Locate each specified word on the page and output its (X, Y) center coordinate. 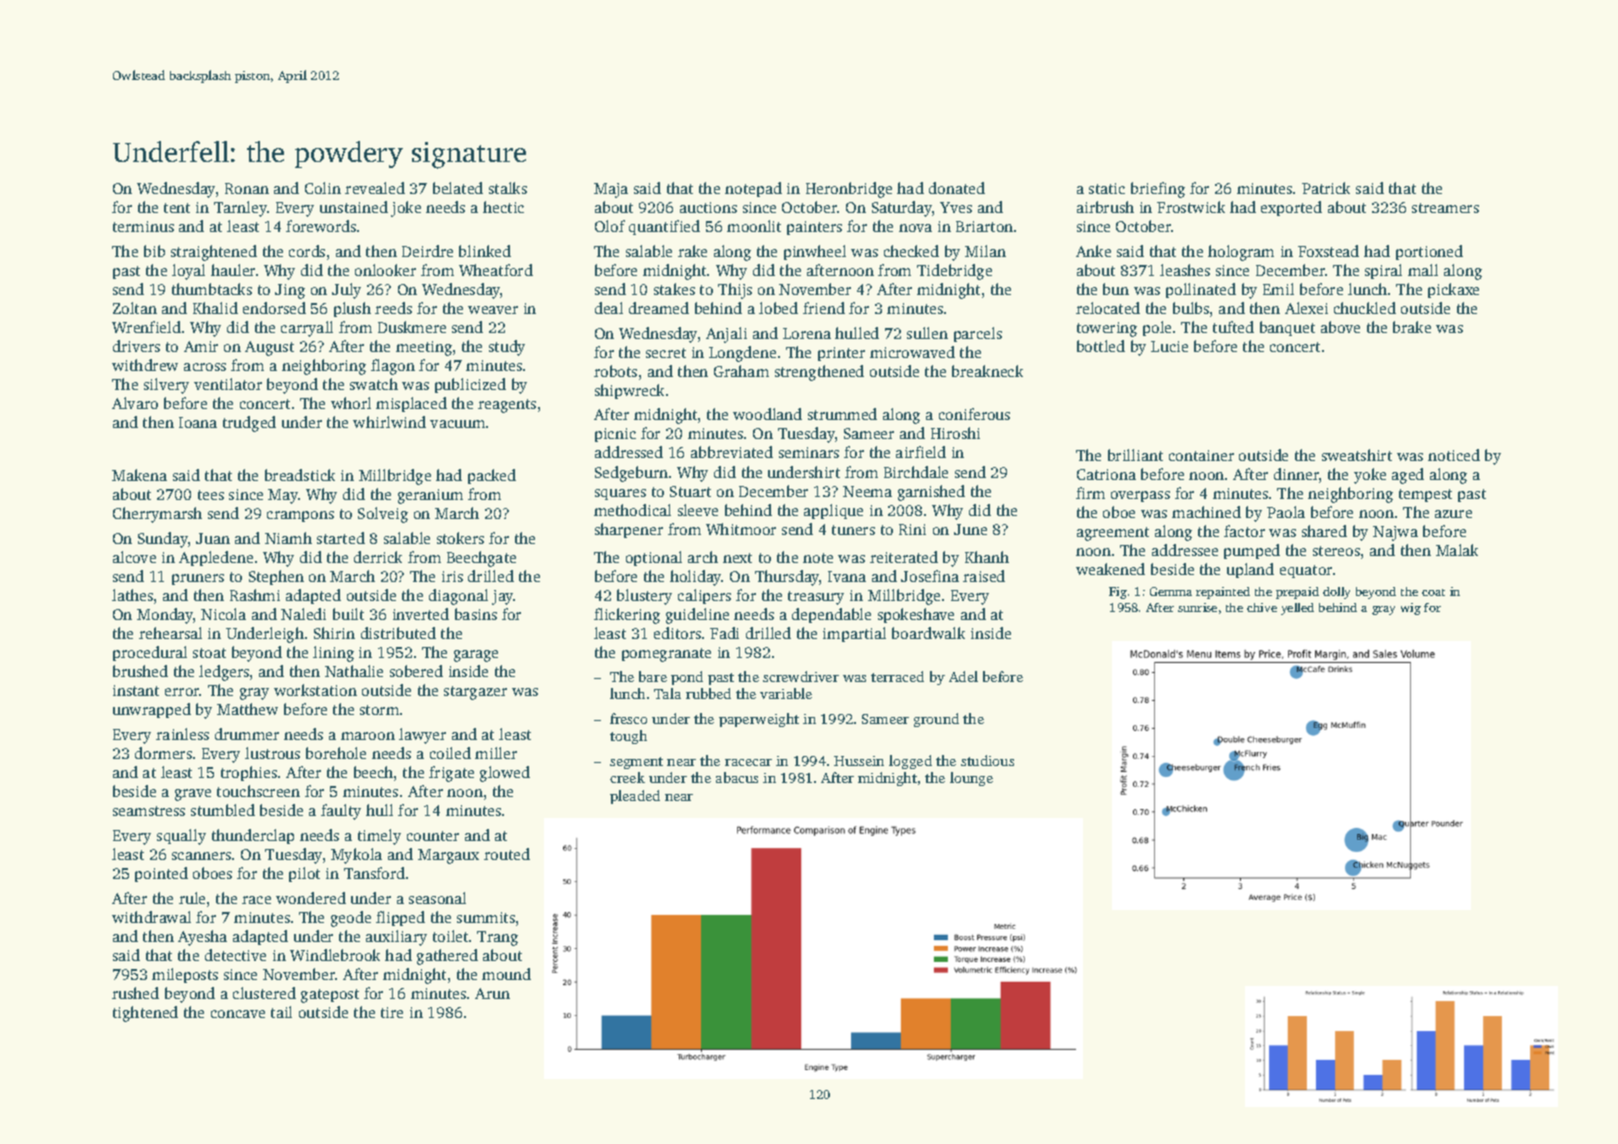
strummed (842, 414)
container (1201, 455)
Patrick (1326, 188)
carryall (307, 329)
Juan (213, 538)
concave (238, 1014)
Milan (985, 251)
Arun (492, 993)
